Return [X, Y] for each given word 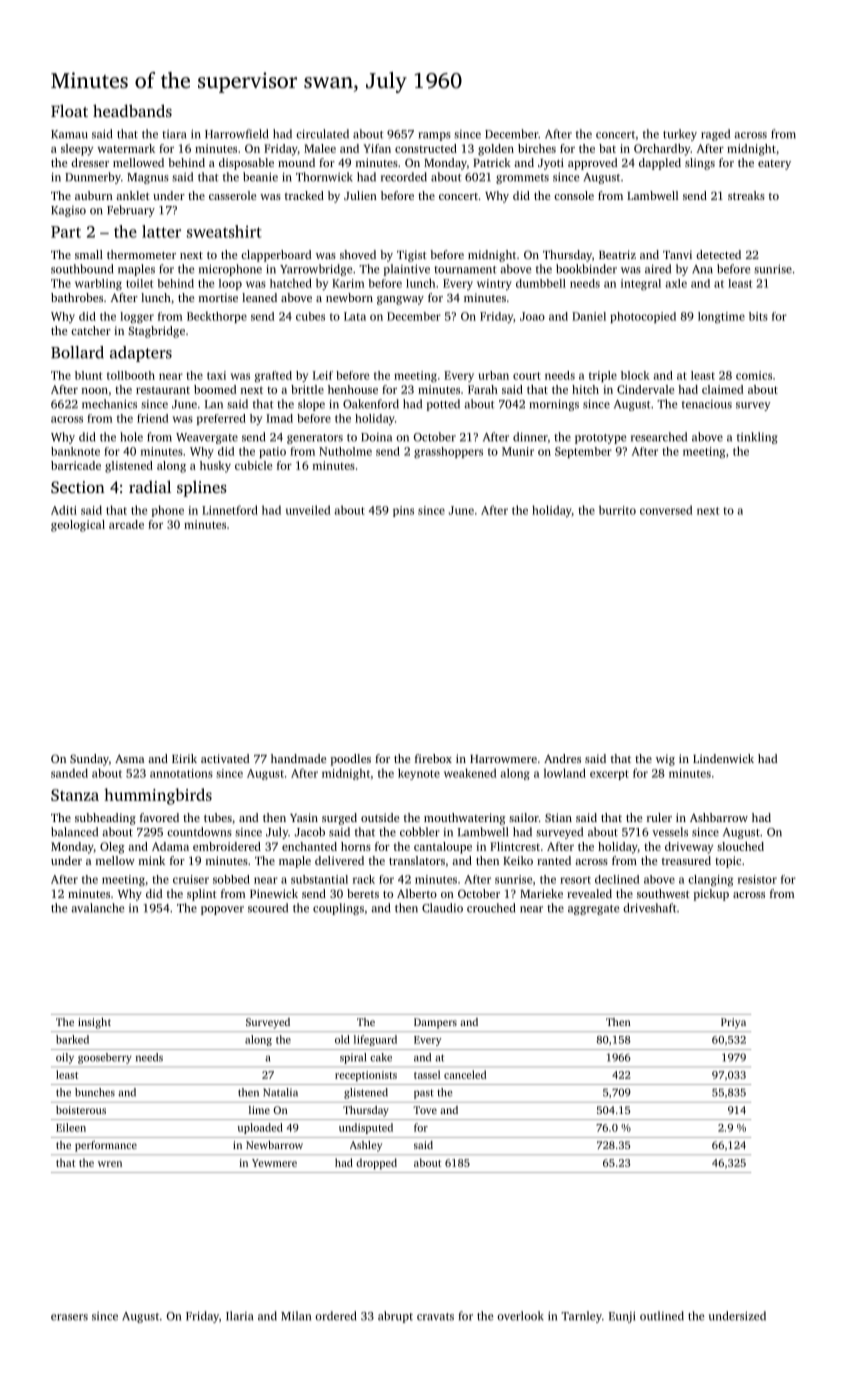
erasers [69, 1317]
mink [152, 860]
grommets [522, 179]
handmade [298, 758]
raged [715, 135]
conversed [666, 510]
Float [69, 110]
